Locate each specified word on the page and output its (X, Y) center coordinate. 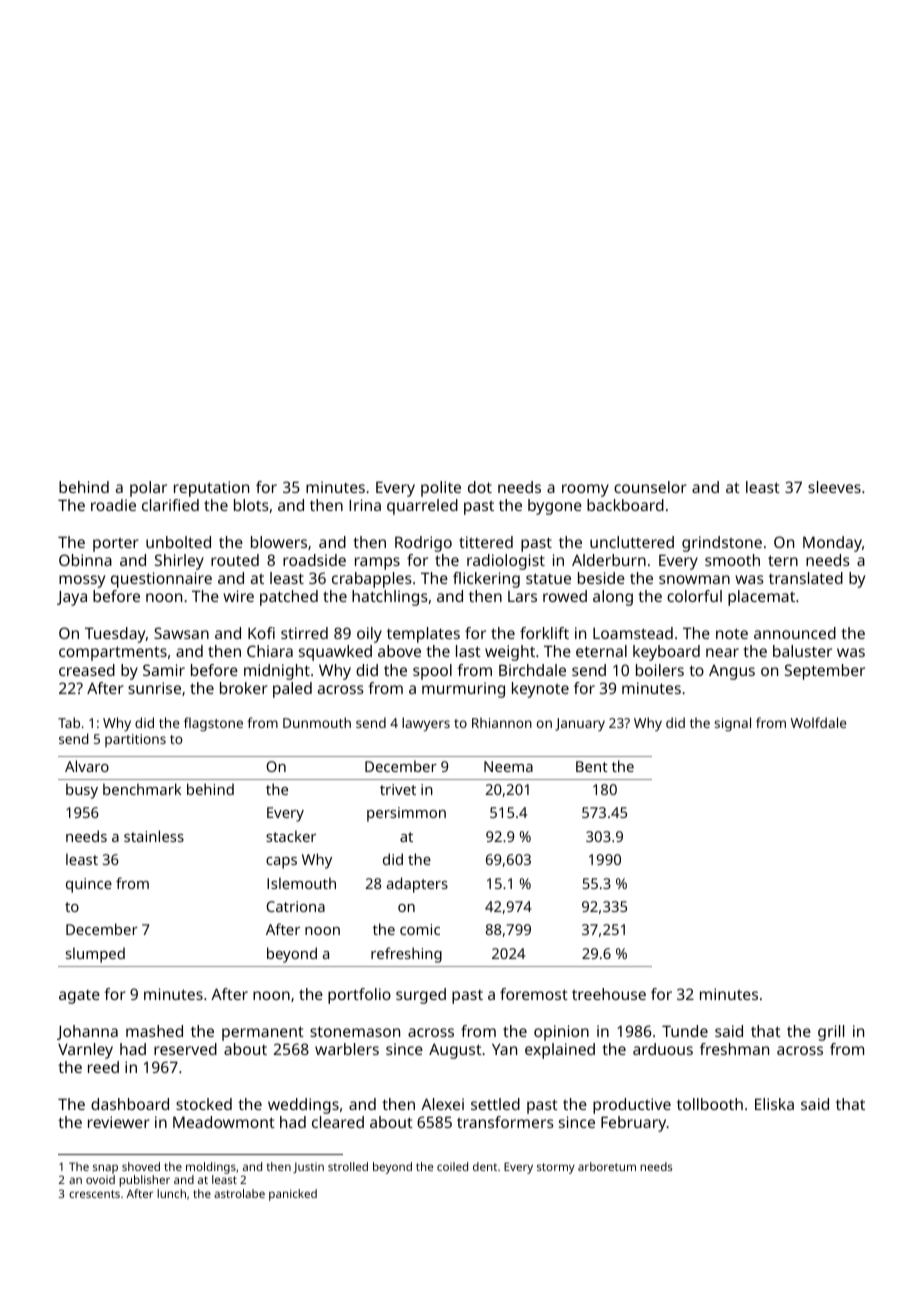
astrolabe (239, 1193)
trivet (398, 789)
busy (82, 791)
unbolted (178, 542)
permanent (263, 1033)
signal (732, 724)
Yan (504, 1049)
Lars (522, 596)
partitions (135, 740)
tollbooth (710, 1104)
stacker (291, 836)
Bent (592, 766)
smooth (732, 560)
